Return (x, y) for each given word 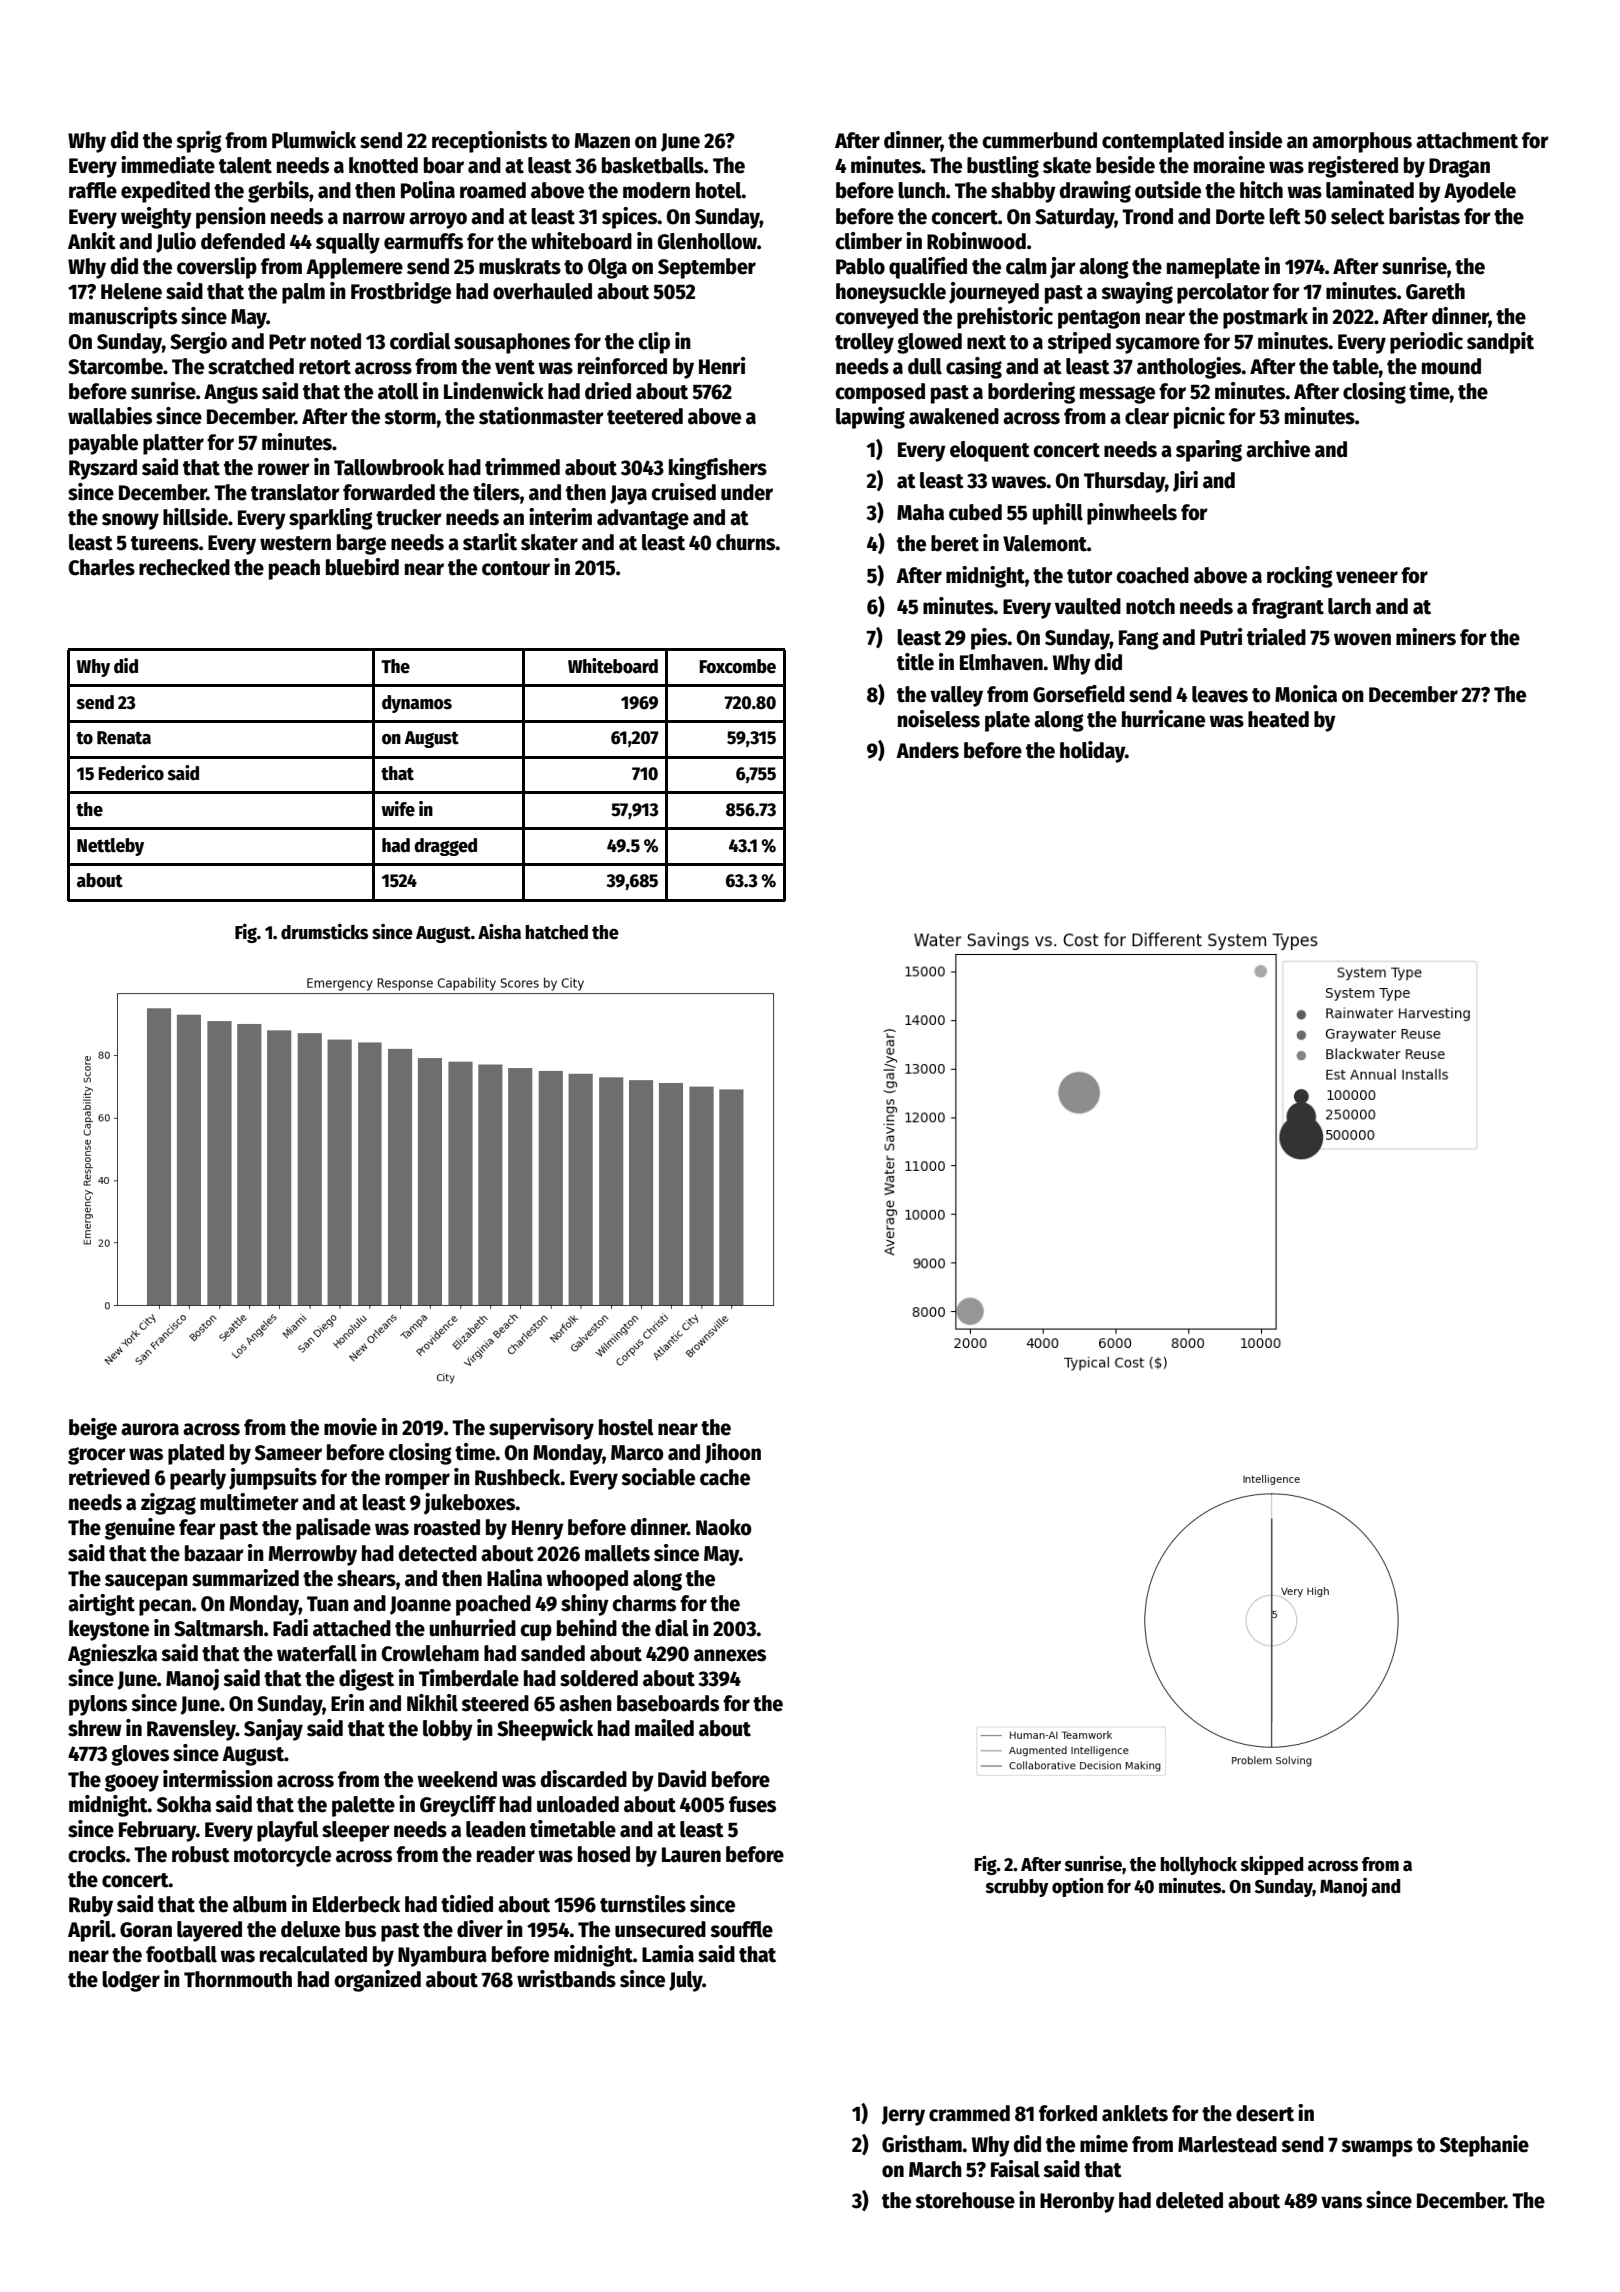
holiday (1092, 752)
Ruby (91, 1906)
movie (350, 1427)
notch (1150, 606)
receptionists (489, 142)
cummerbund (1039, 140)
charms (644, 1603)
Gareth (1435, 291)
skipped (1272, 1865)
